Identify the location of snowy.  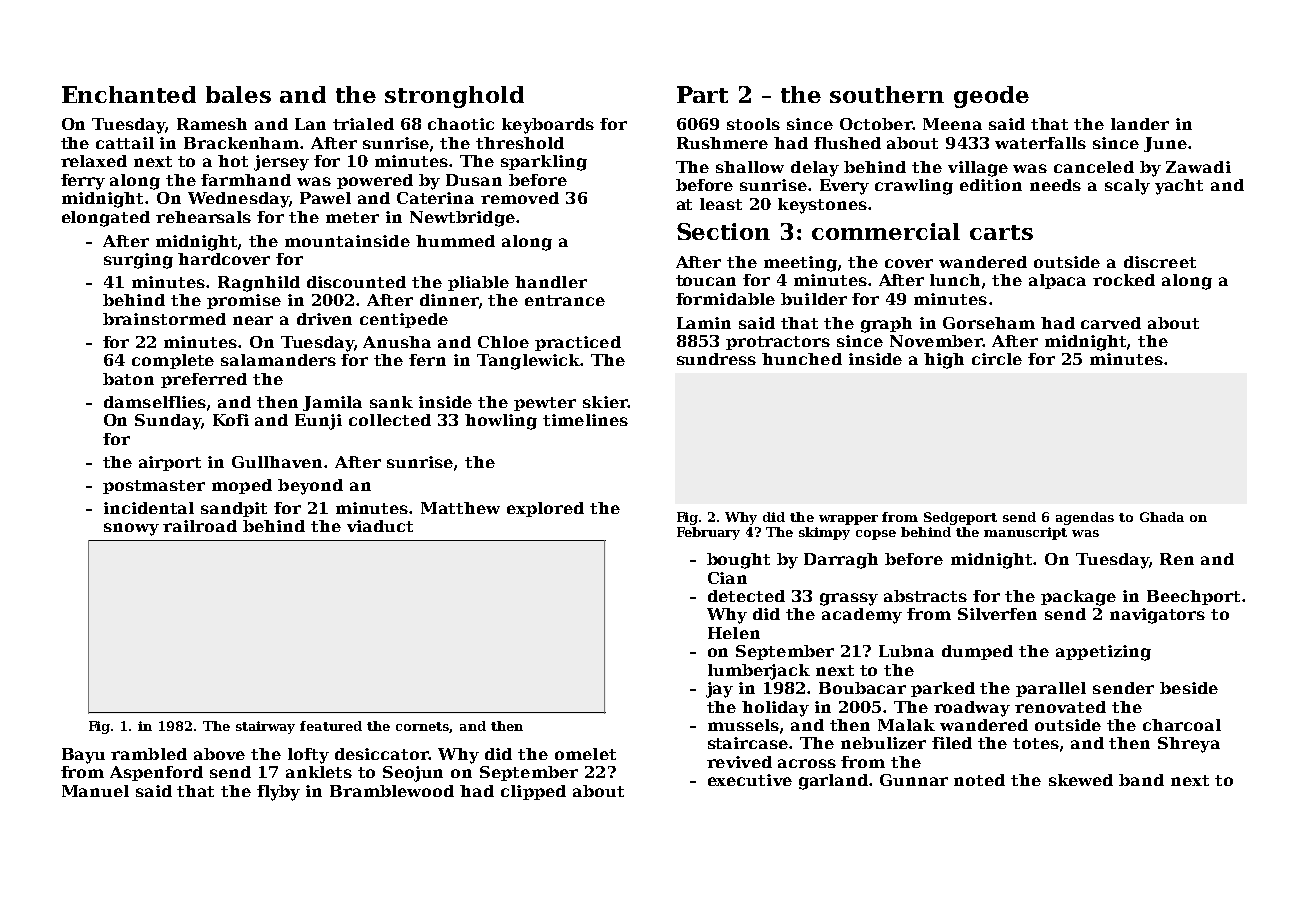
(131, 529).
